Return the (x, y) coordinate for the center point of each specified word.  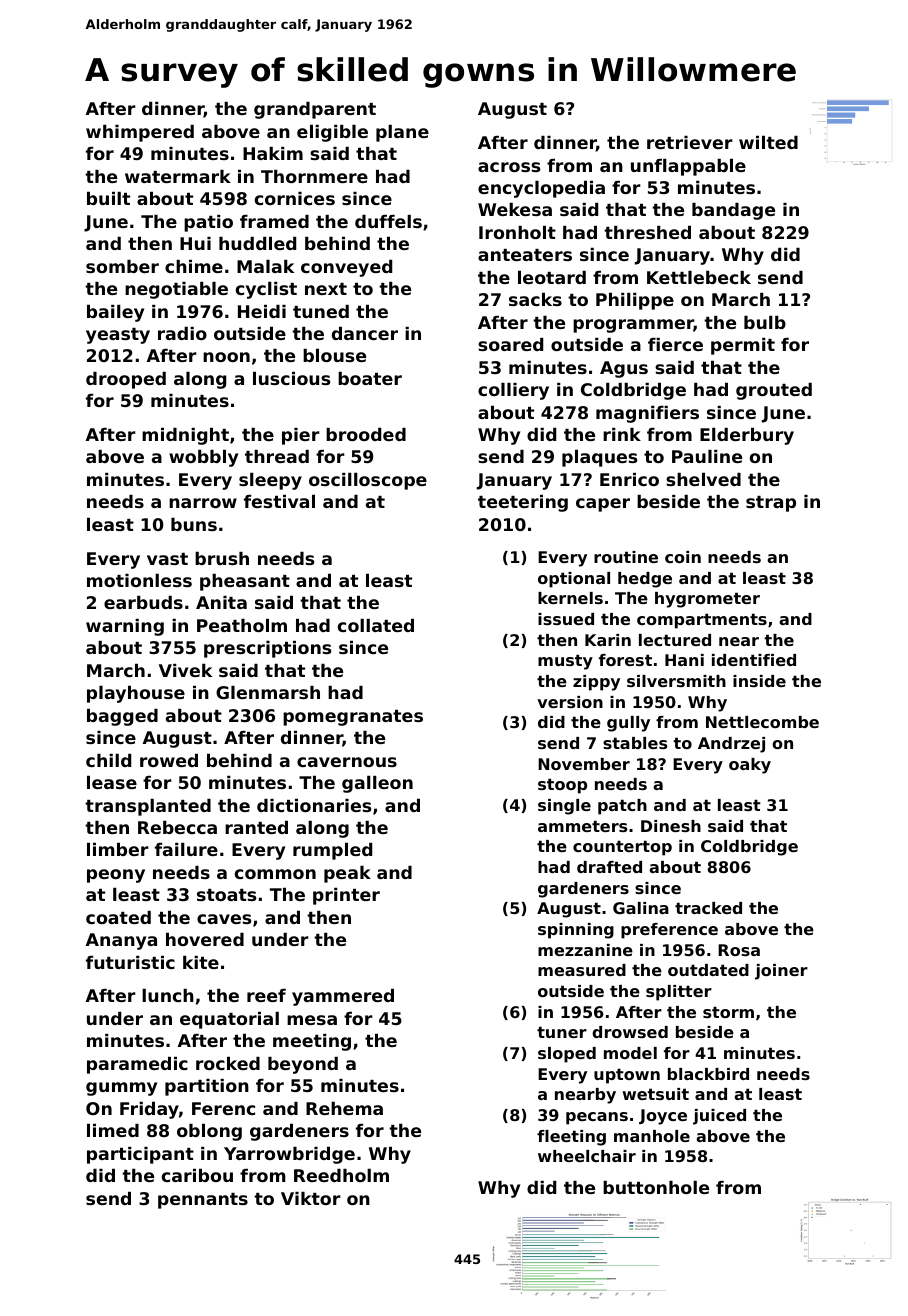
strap (771, 504)
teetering (523, 503)
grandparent (315, 110)
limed (113, 1130)
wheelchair (587, 1156)
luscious (291, 378)
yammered (343, 997)
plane (402, 133)
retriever (690, 142)
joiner (781, 972)
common (275, 874)
